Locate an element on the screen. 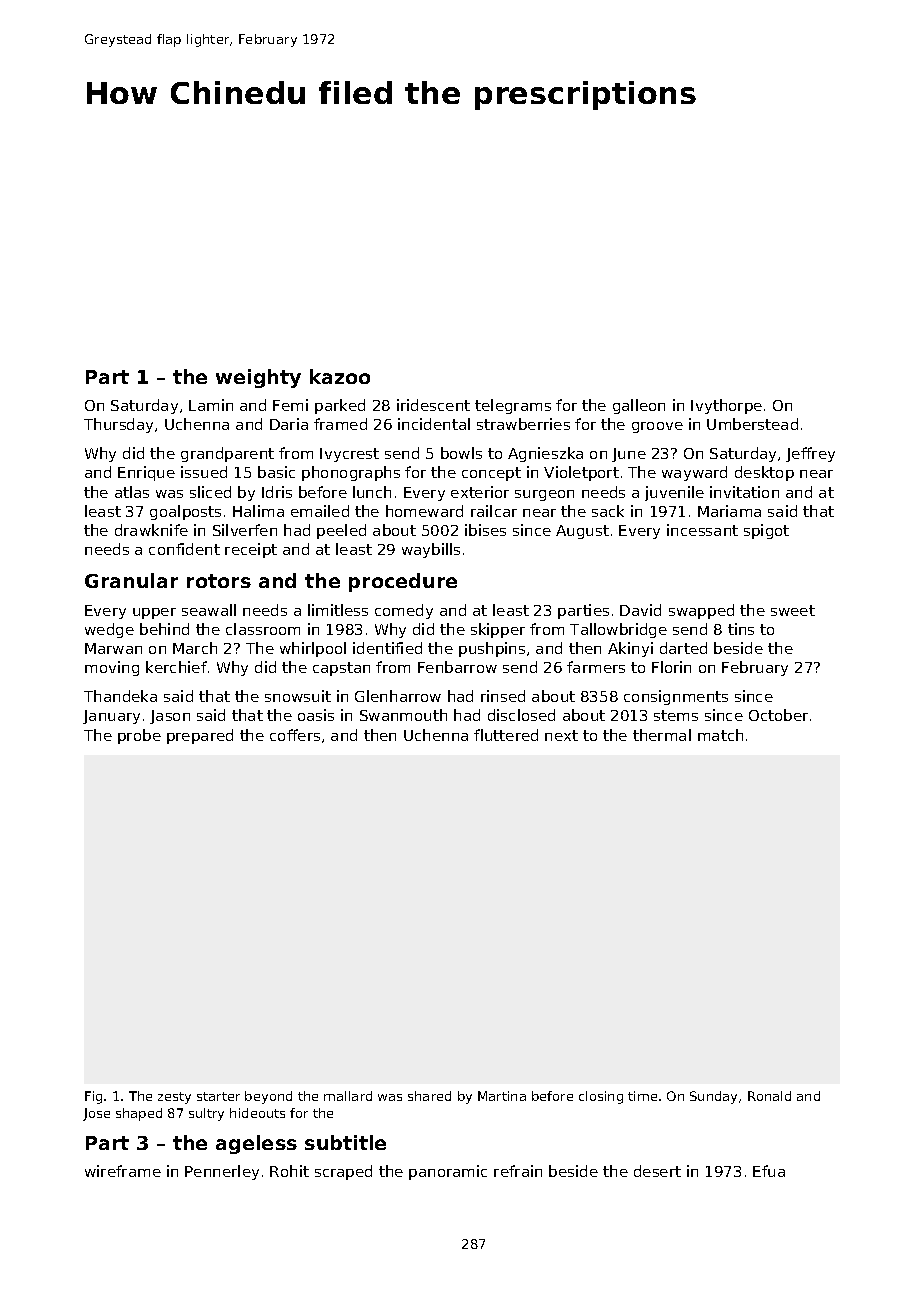  telegrams is located at coordinates (513, 406).
